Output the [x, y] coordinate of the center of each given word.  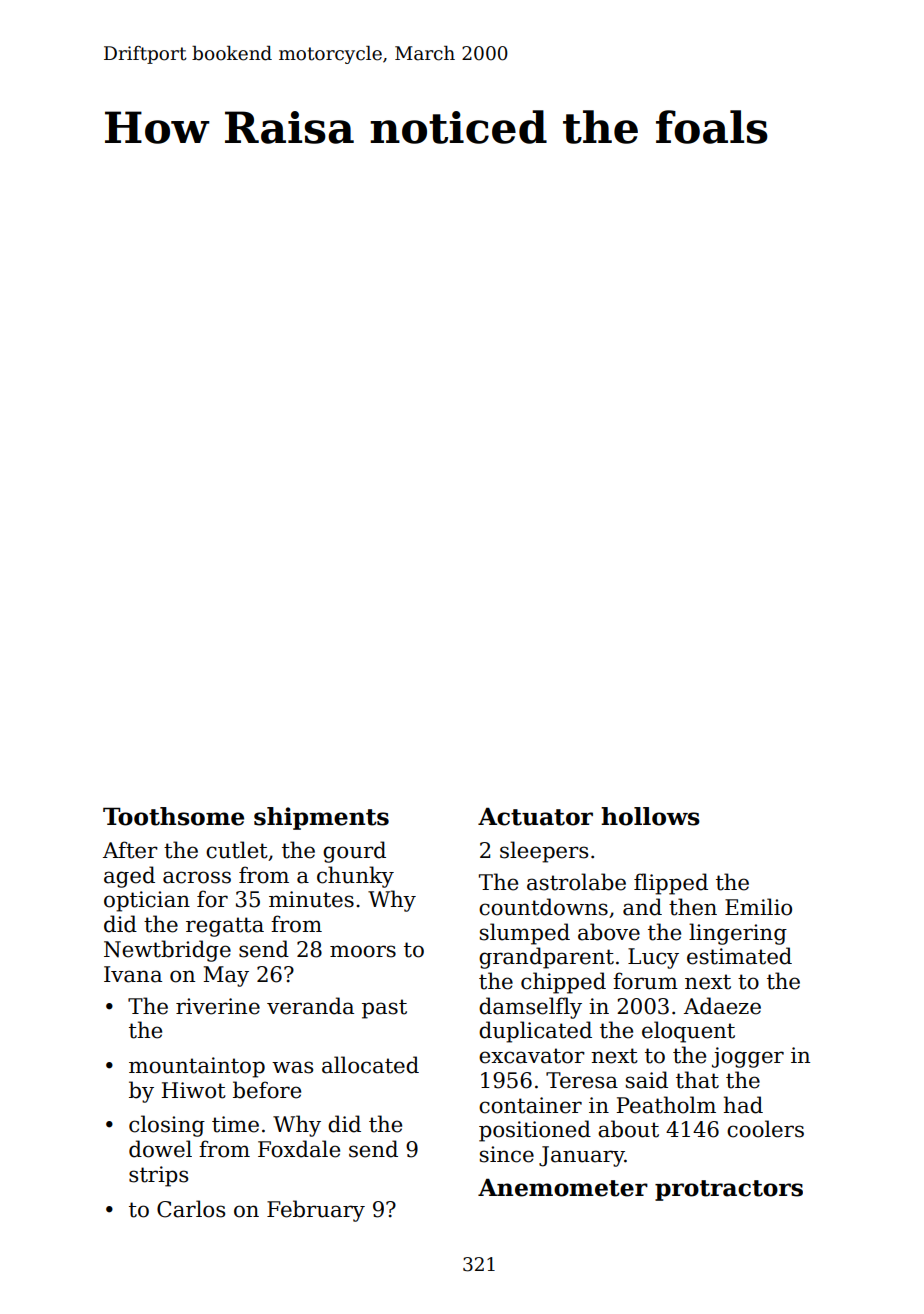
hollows [650, 816]
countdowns [543, 907]
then [693, 907]
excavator [532, 1056]
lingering [738, 934]
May [226, 976]
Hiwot [193, 1090]
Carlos [191, 1209]
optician [147, 901]
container [530, 1105]
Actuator [535, 816]
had [743, 1105]
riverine [218, 1006]
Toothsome [173, 816]
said [647, 1080]
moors [363, 951]
